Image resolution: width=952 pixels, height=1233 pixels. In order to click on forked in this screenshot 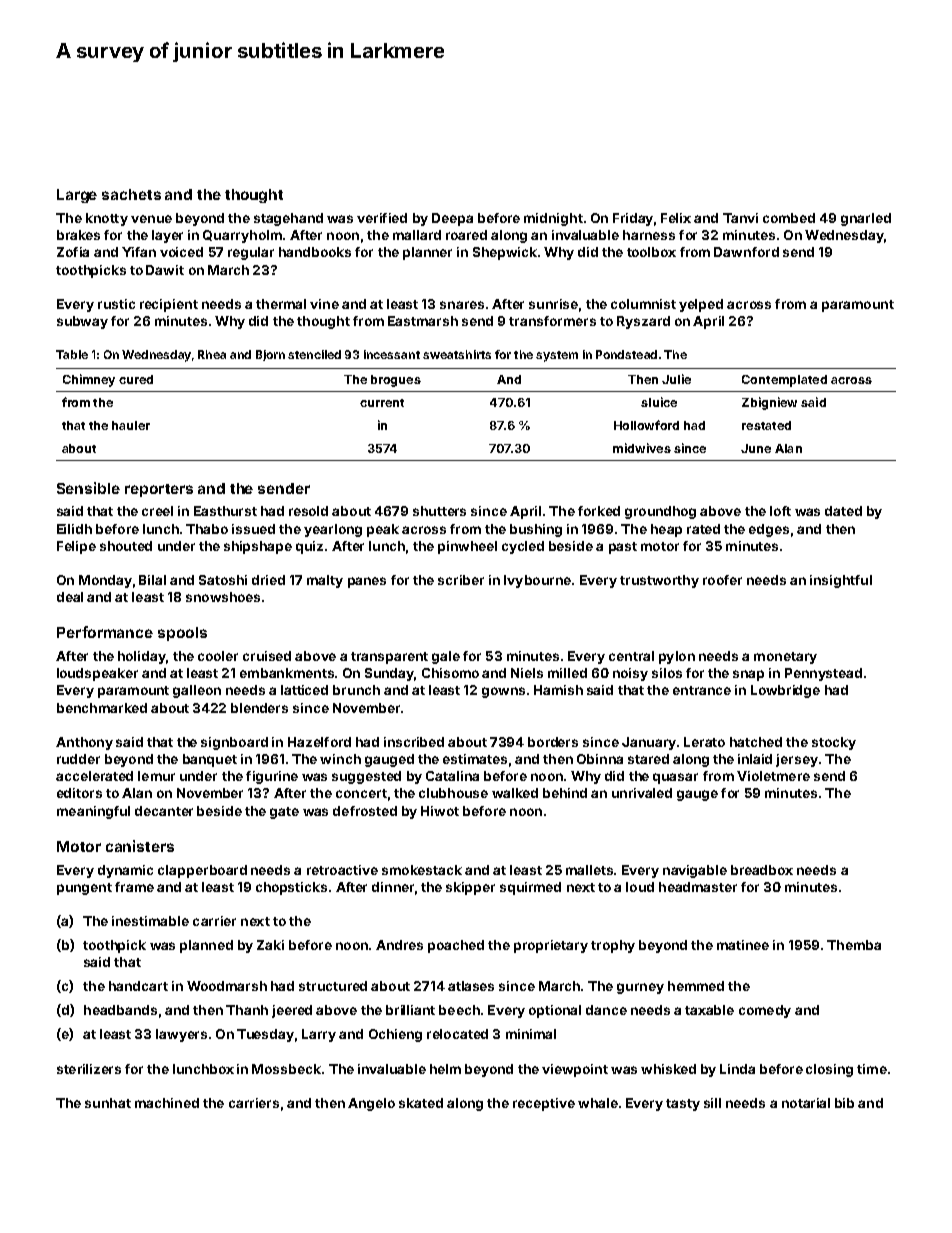, I will do `click(599, 511)`.
